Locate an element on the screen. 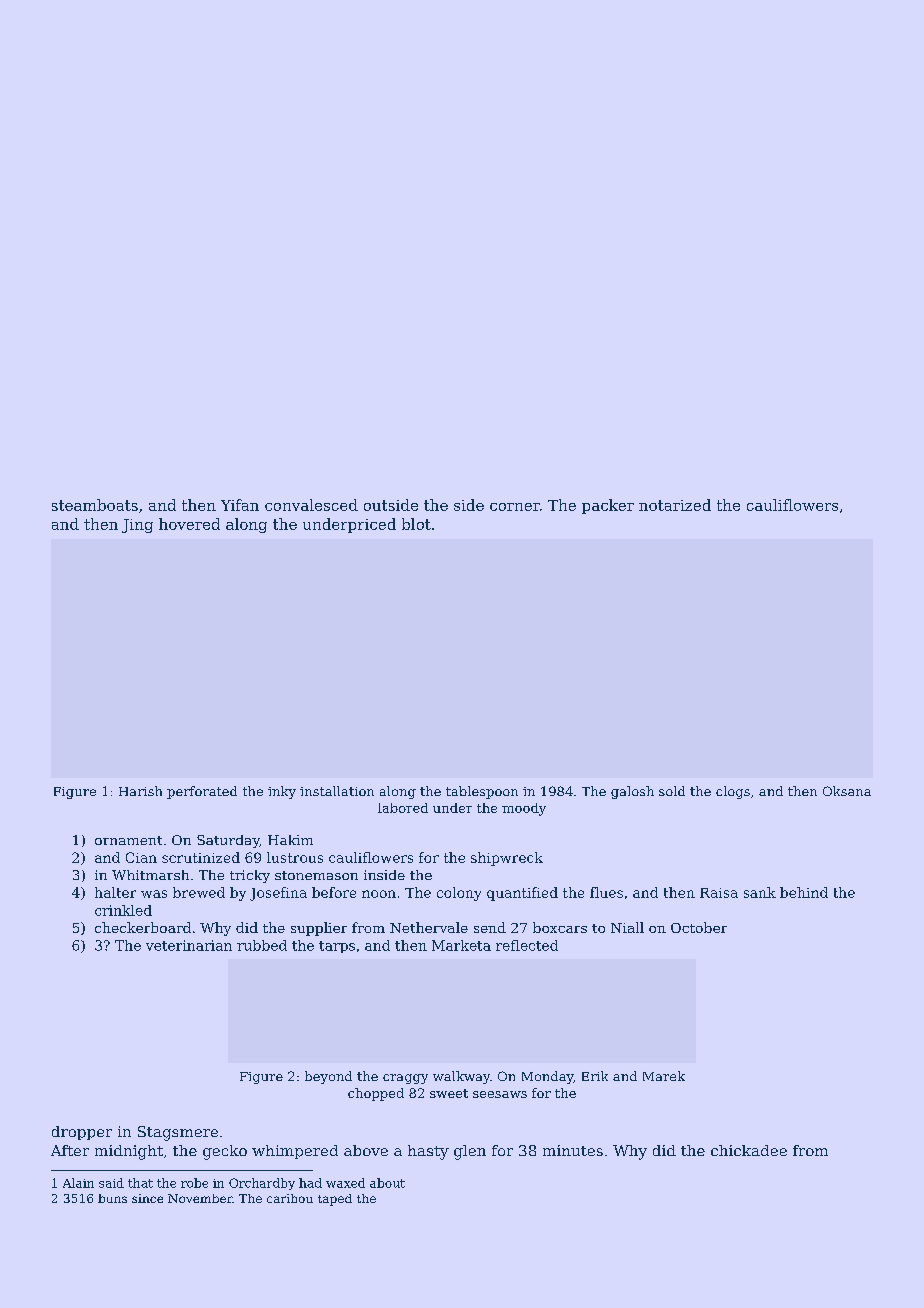 This screenshot has height=1308, width=924. Marketa is located at coordinates (461, 945).
